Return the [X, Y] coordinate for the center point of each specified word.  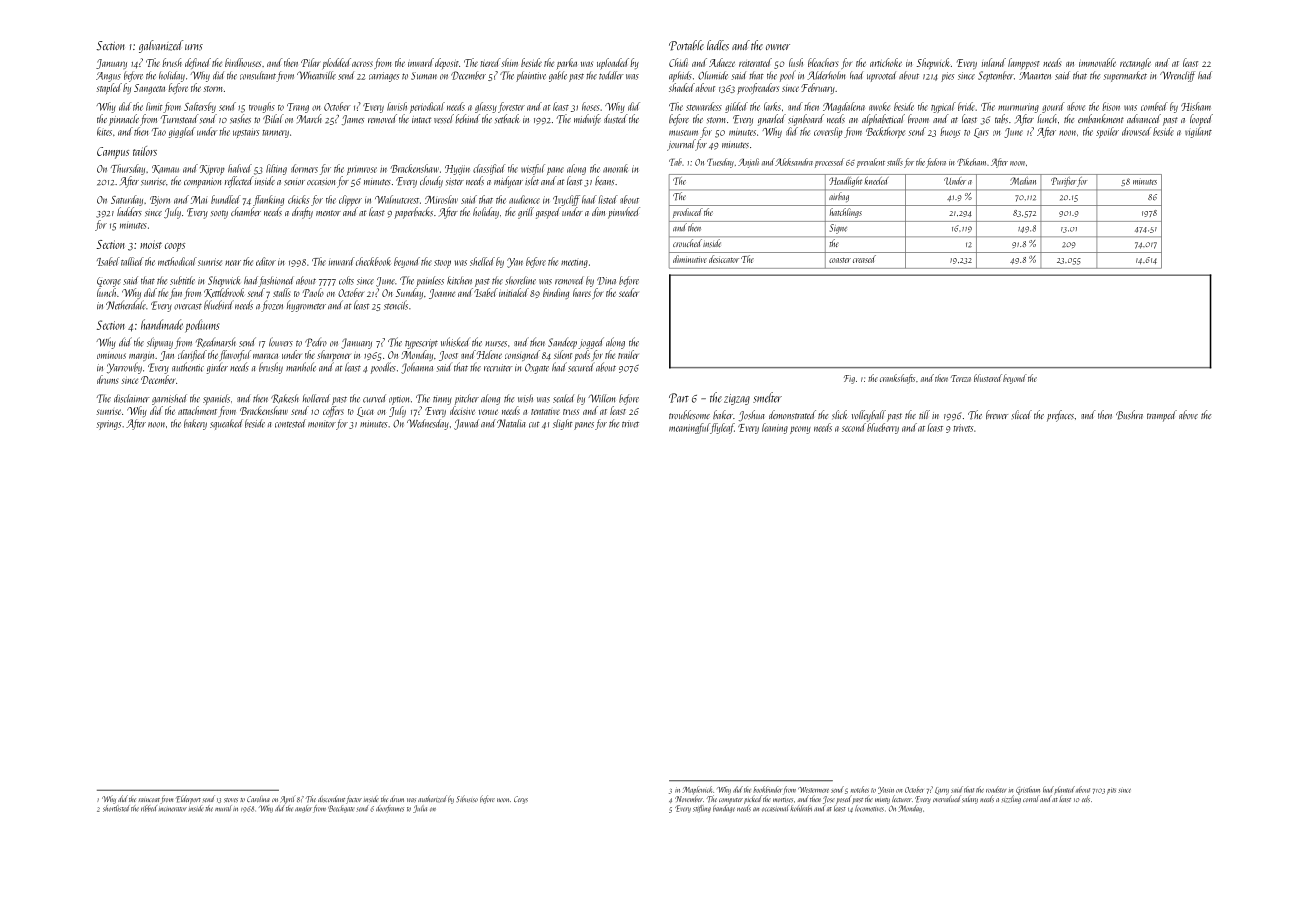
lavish [397, 106]
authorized [432, 798]
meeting [574, 264]
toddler [611, 75]
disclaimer [132, 398]
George [109, 282]
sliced [1022, 414]
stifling [702, 809]
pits [1111, 791]
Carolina [258, 799]
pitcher [467, 399]
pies [948, 77]
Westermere [813, 790]
